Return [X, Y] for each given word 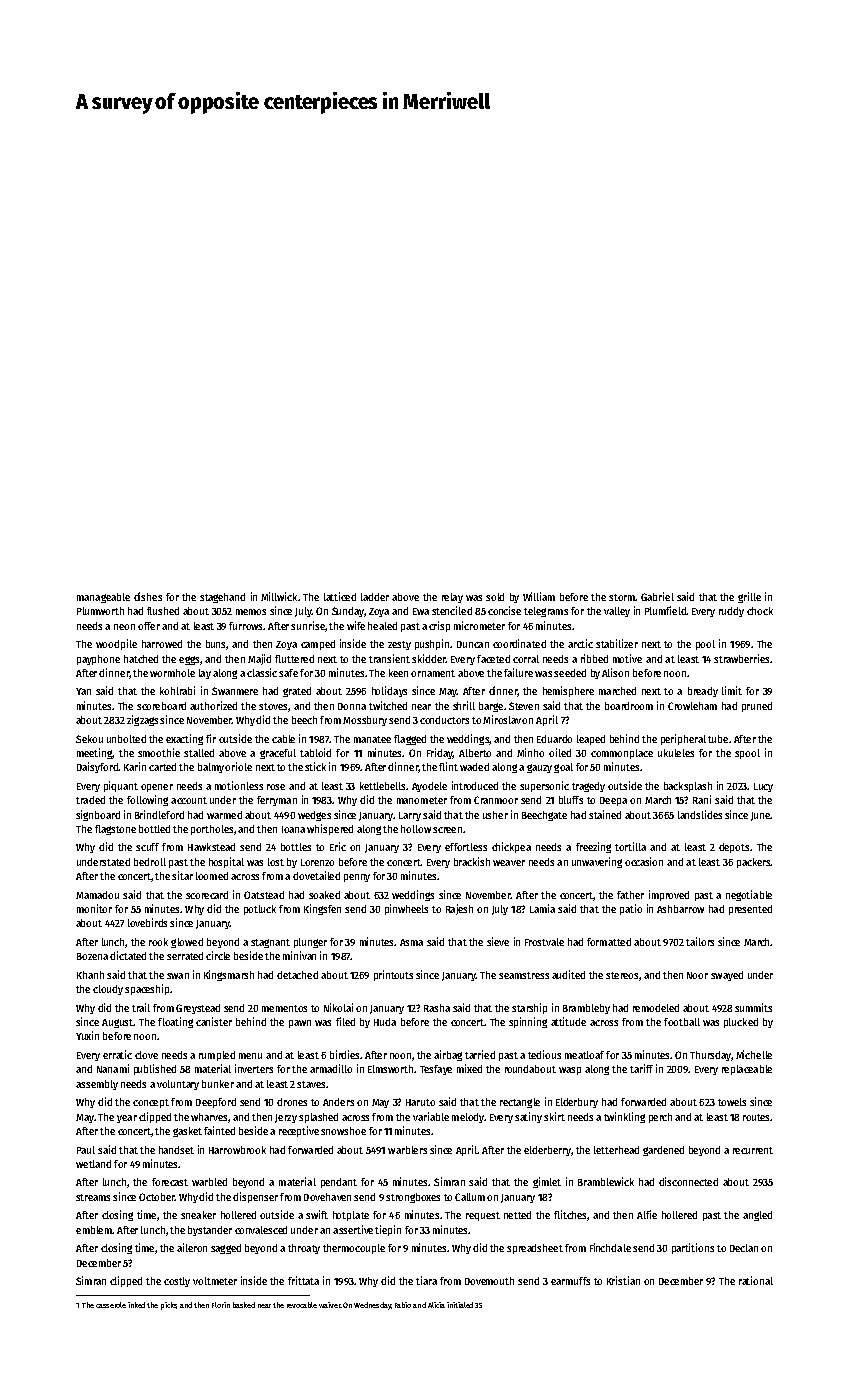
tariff [641, 1068]
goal [563, 768]
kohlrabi [177, 690]
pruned [757, 707]
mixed [469, 1068]
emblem [94, 1230]
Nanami [113, 1068]
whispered [330, 829]
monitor [94, 908]
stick [315, 766]
